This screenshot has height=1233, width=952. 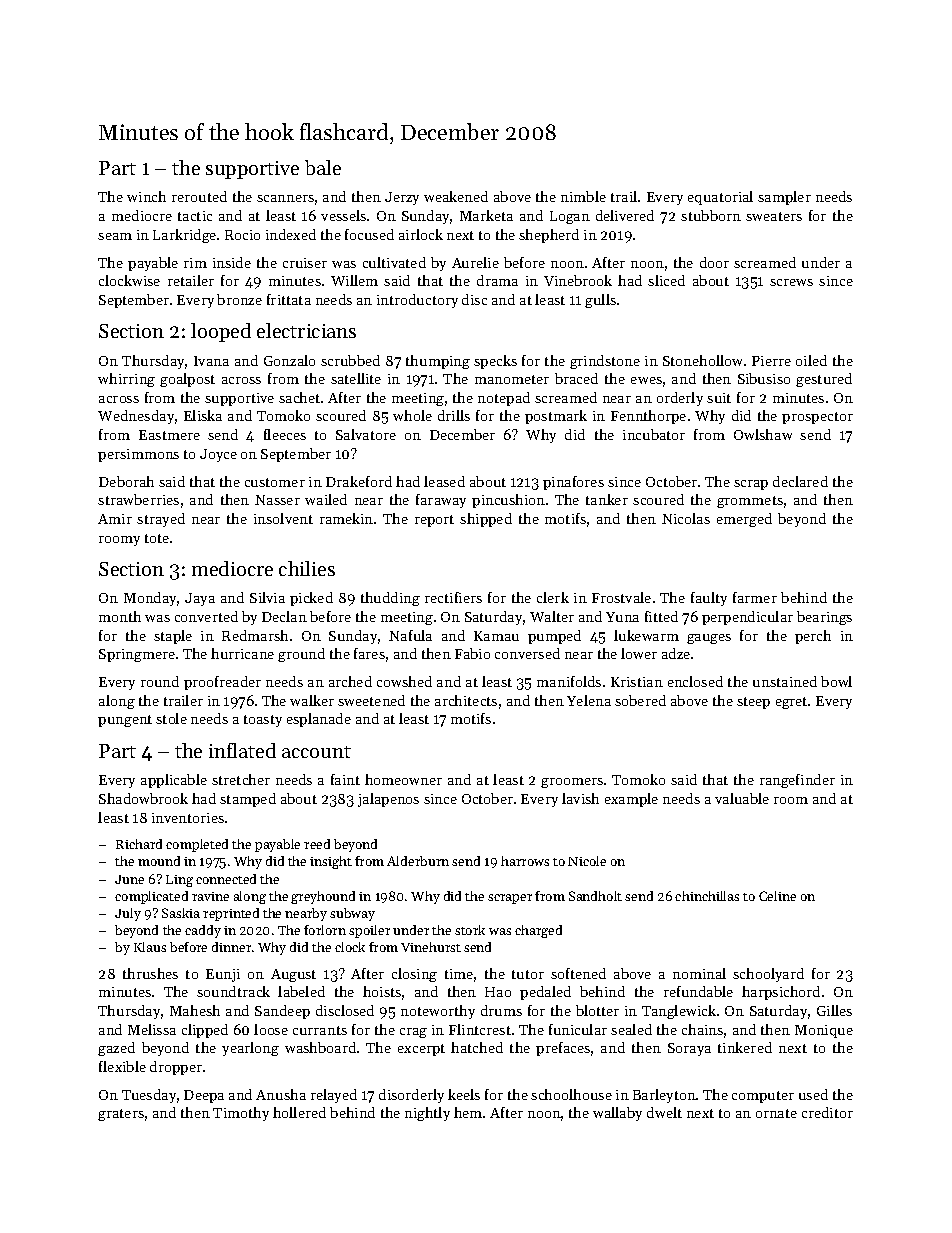 I want to click on June, so click(x=129, y=879).
